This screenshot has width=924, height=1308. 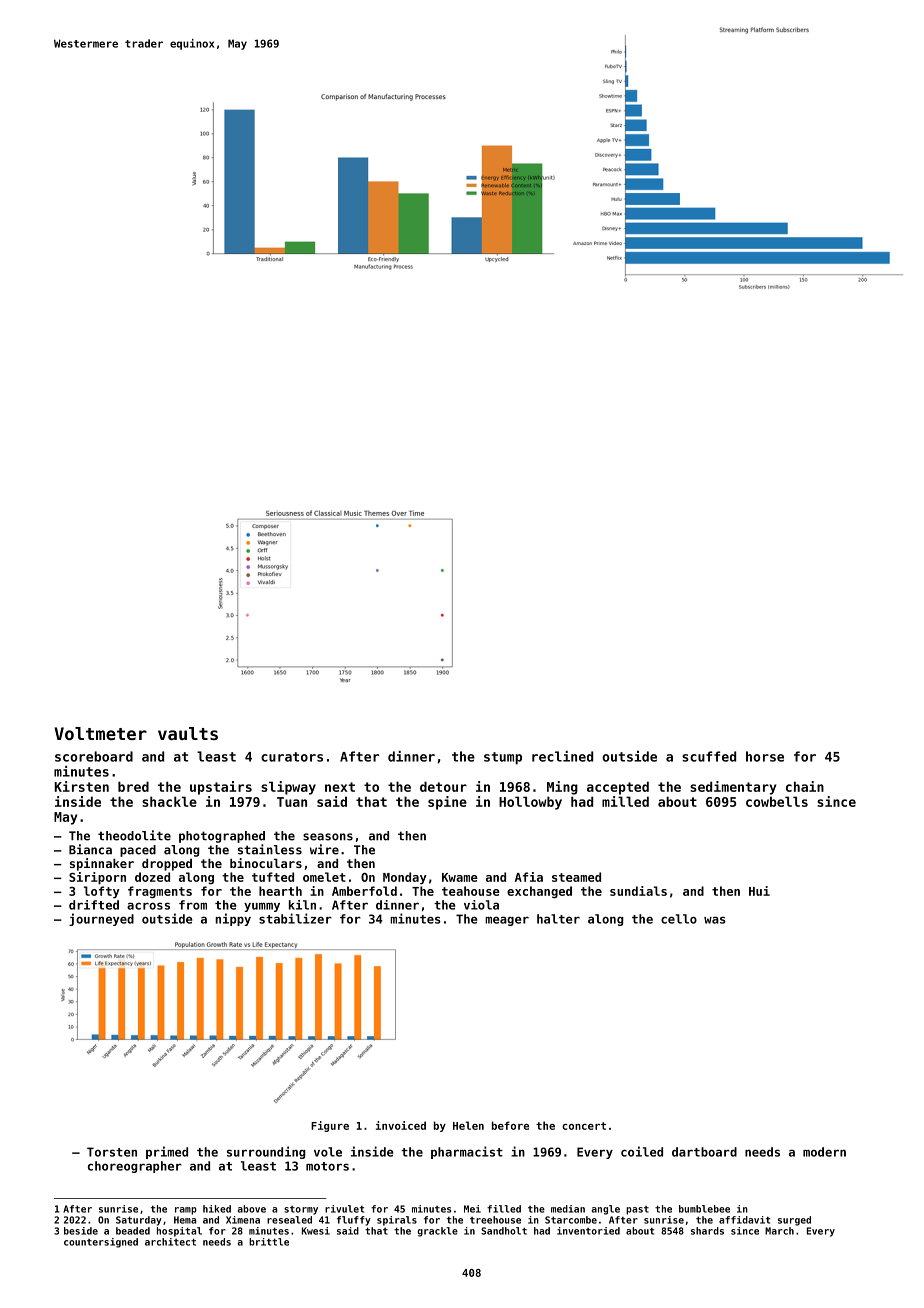 What do you see at coordinates (266, 1152) in the screenshot?
I see `surrounding` at bounding box center [266, 1152].
